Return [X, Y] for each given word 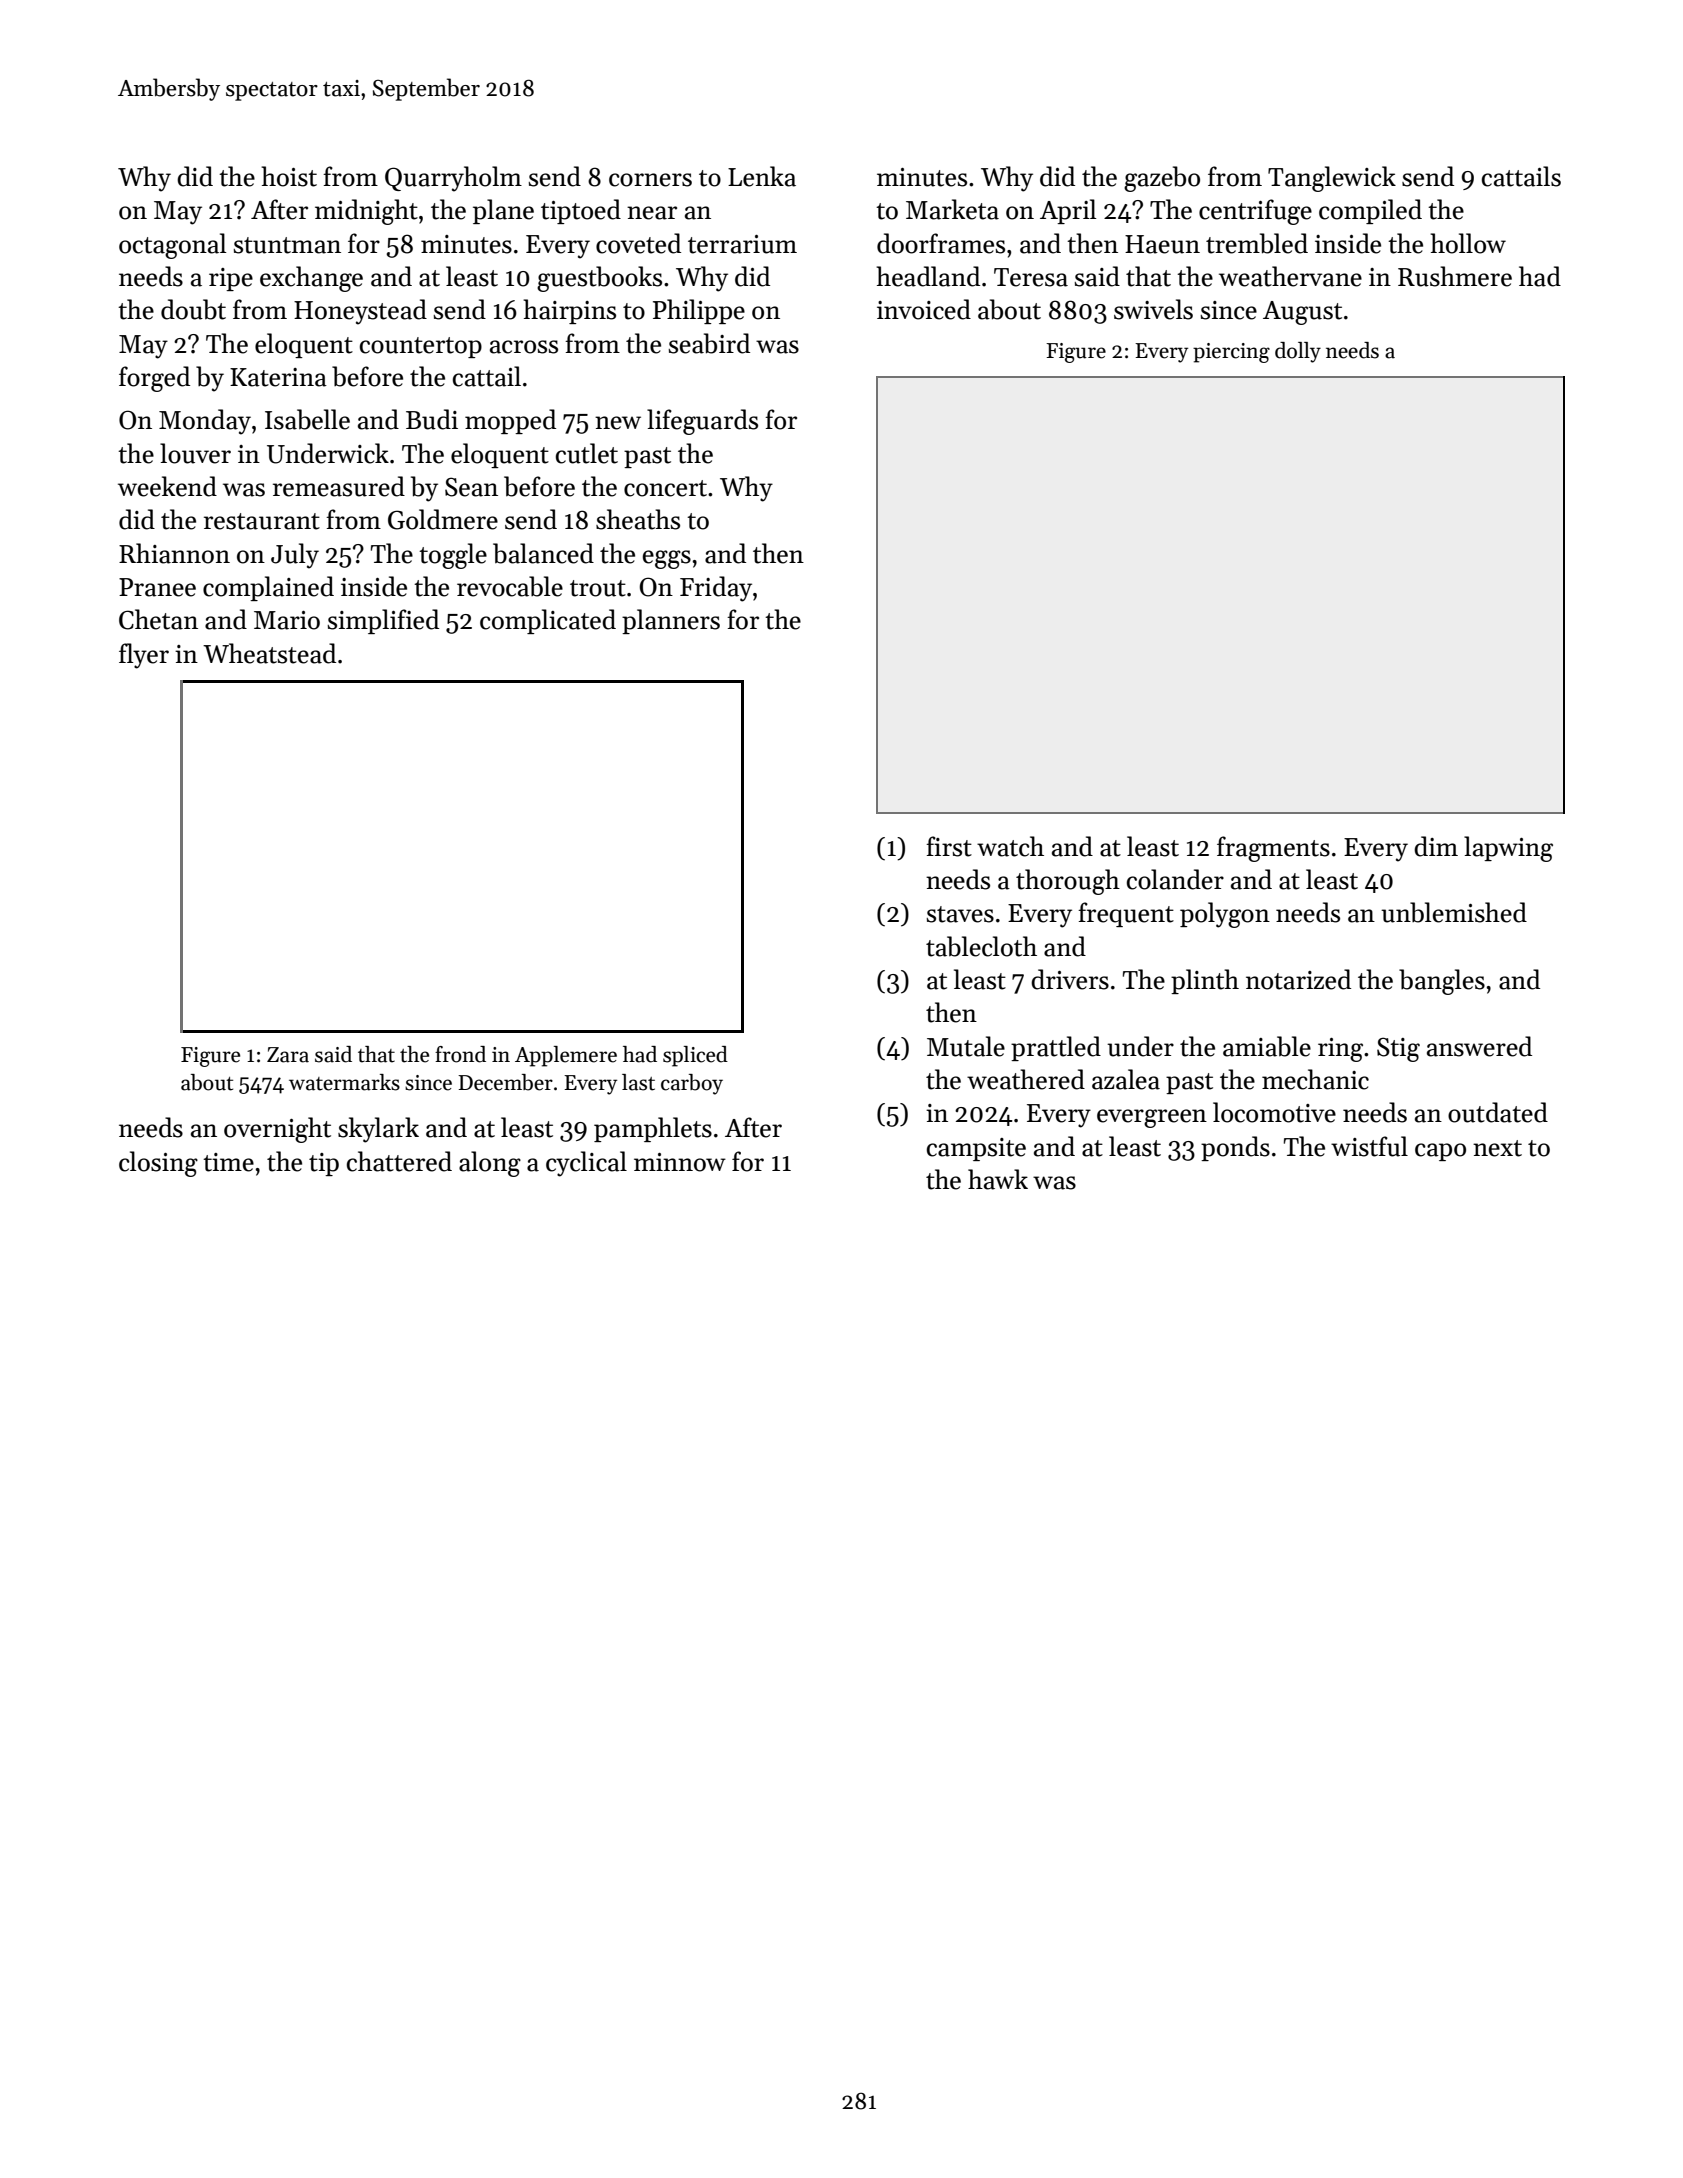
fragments [1273, 849]
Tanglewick [1332, 179]
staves [960, 914]
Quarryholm [453, 179]
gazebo [1162, 179]
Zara [288, 1055]
